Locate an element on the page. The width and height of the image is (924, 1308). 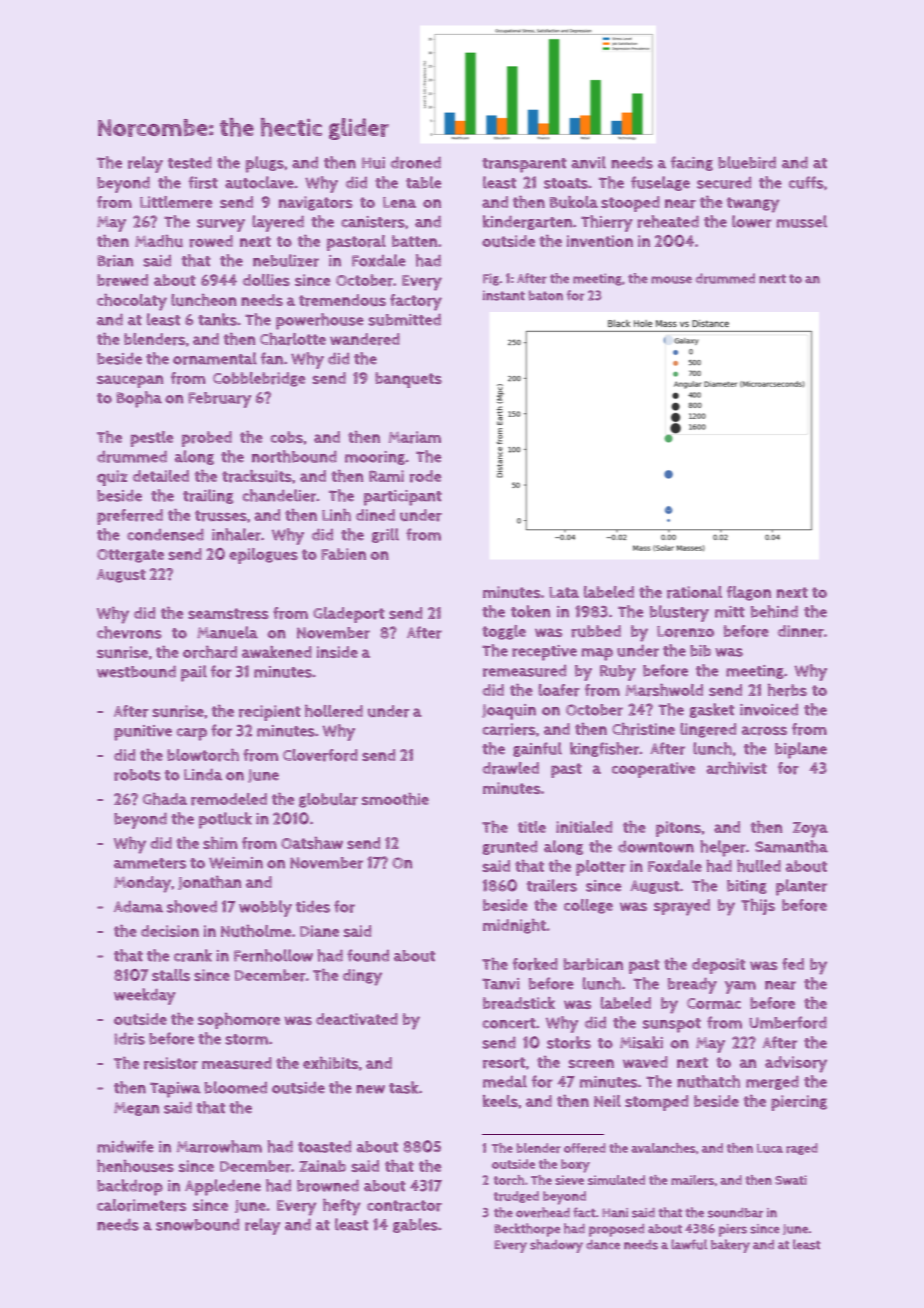
orchard is located at coordinates (210, 652).
